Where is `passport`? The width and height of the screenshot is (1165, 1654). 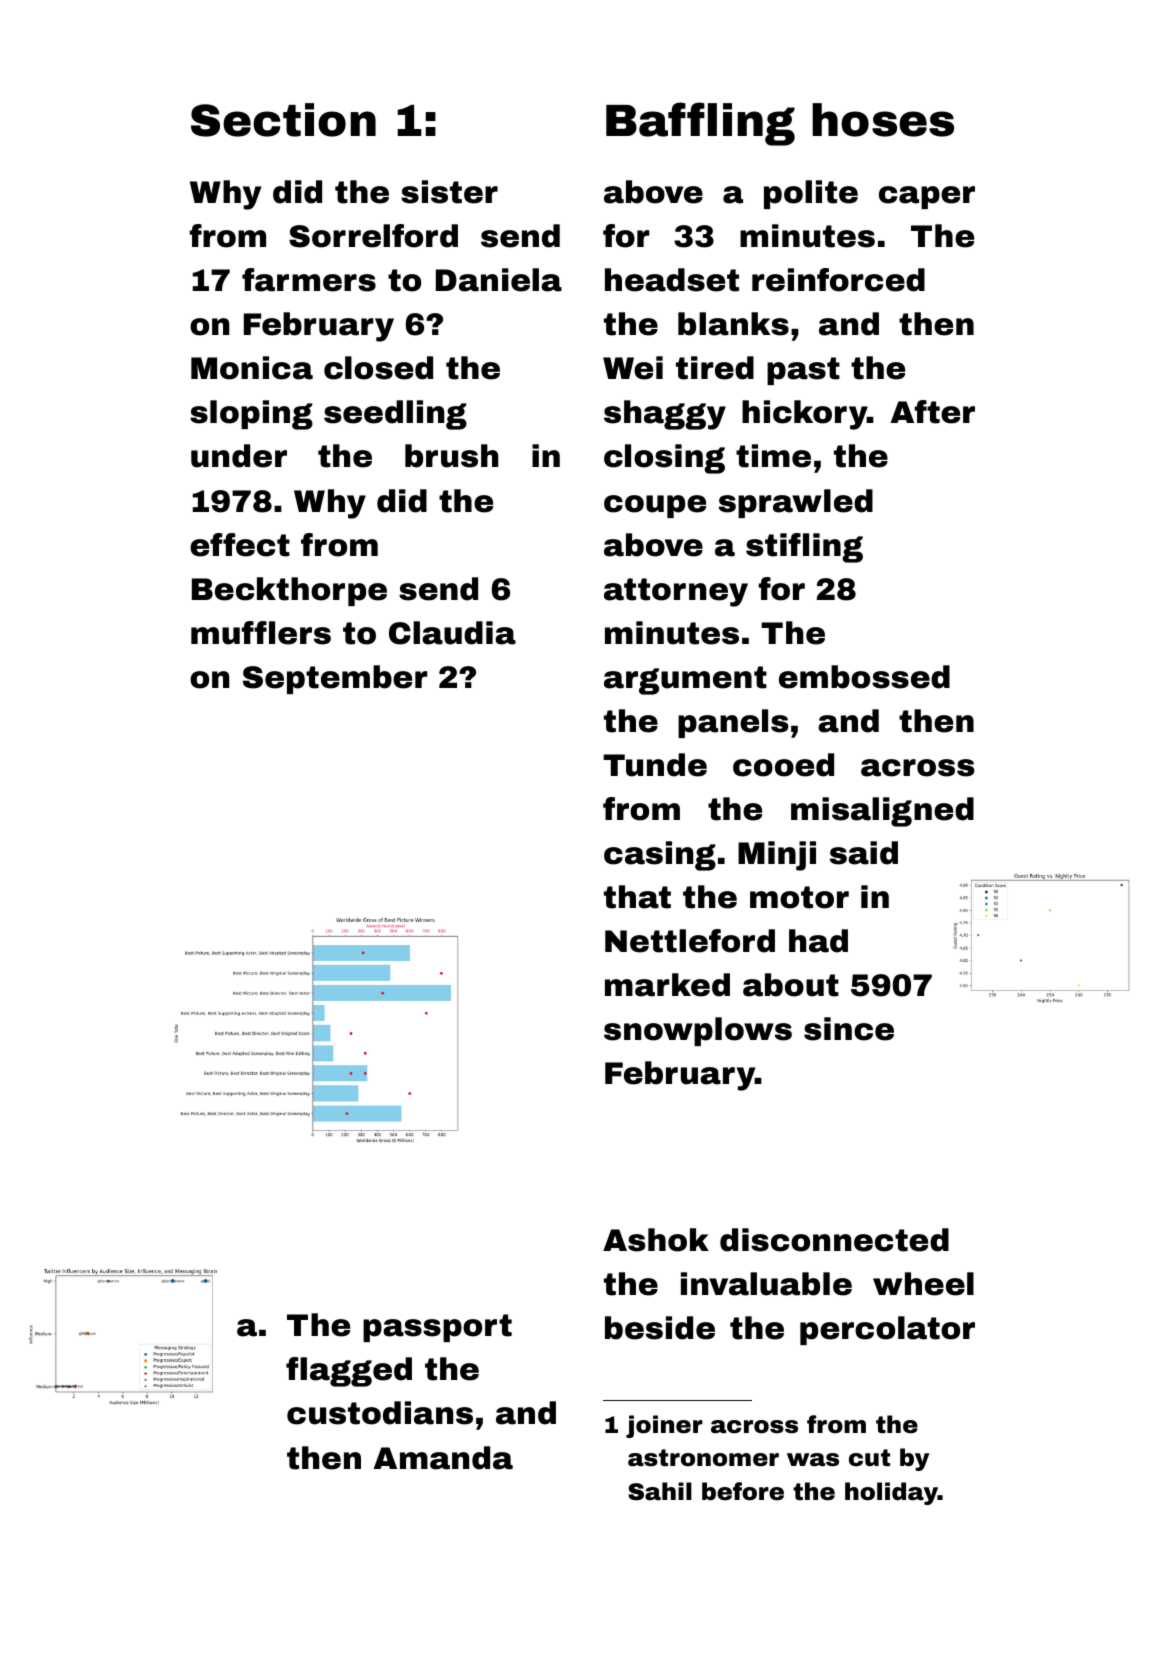
passport is located at coordinates (437, 1328).
